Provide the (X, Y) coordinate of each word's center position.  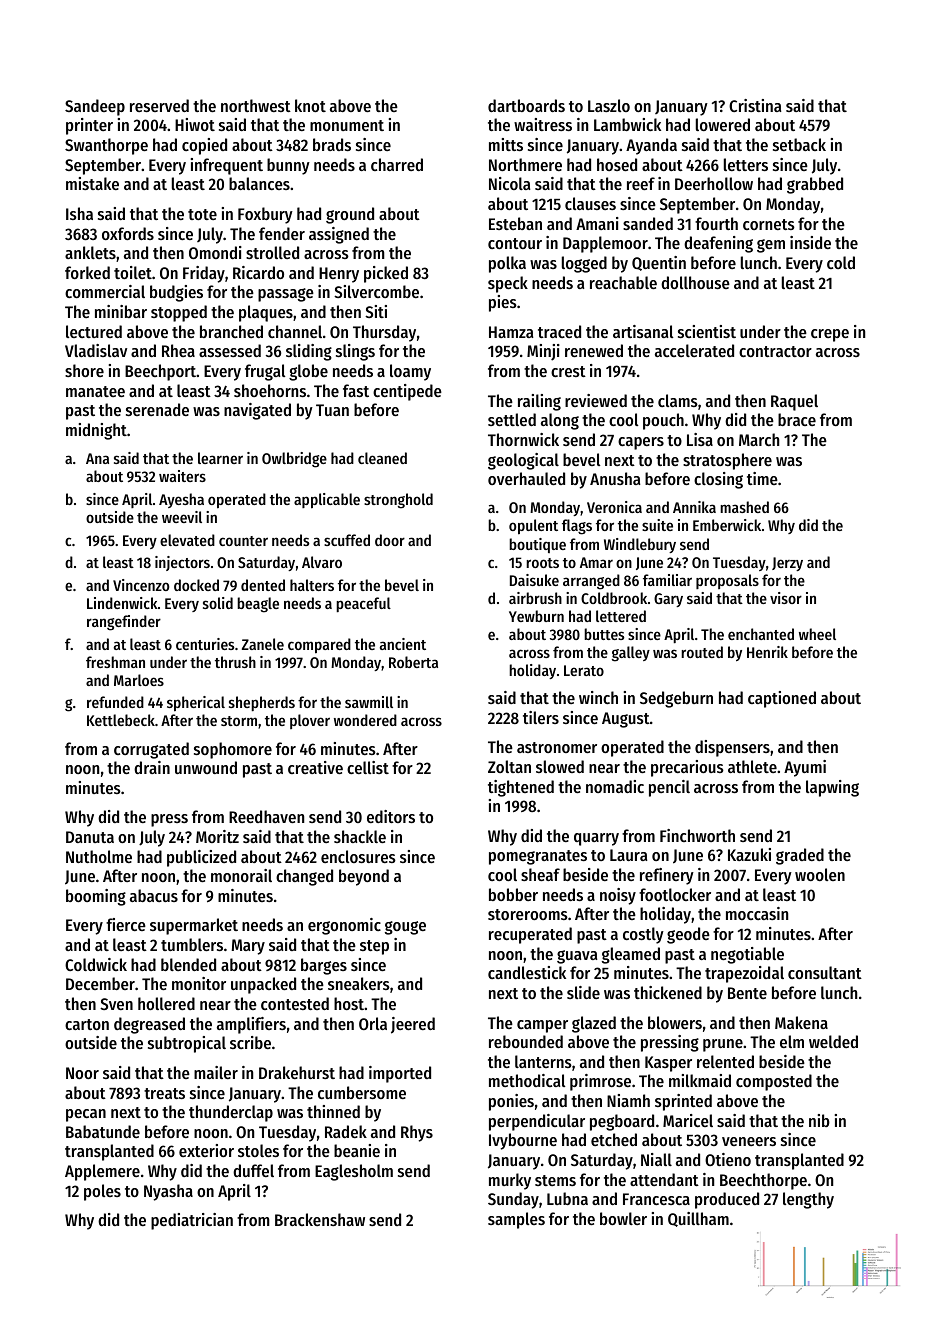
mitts (506, 144)
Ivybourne (523, 1141)
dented (263, 585)
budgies (176, 293)
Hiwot (195, 124)
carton (87, 1024)
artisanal (643, 331)
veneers (749, 1141)
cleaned (382, 458)
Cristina (755, 105)
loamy (410, 372)
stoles (258, 1150)
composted (774, 1082)
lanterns (543, 1061)
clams (678, 400)
